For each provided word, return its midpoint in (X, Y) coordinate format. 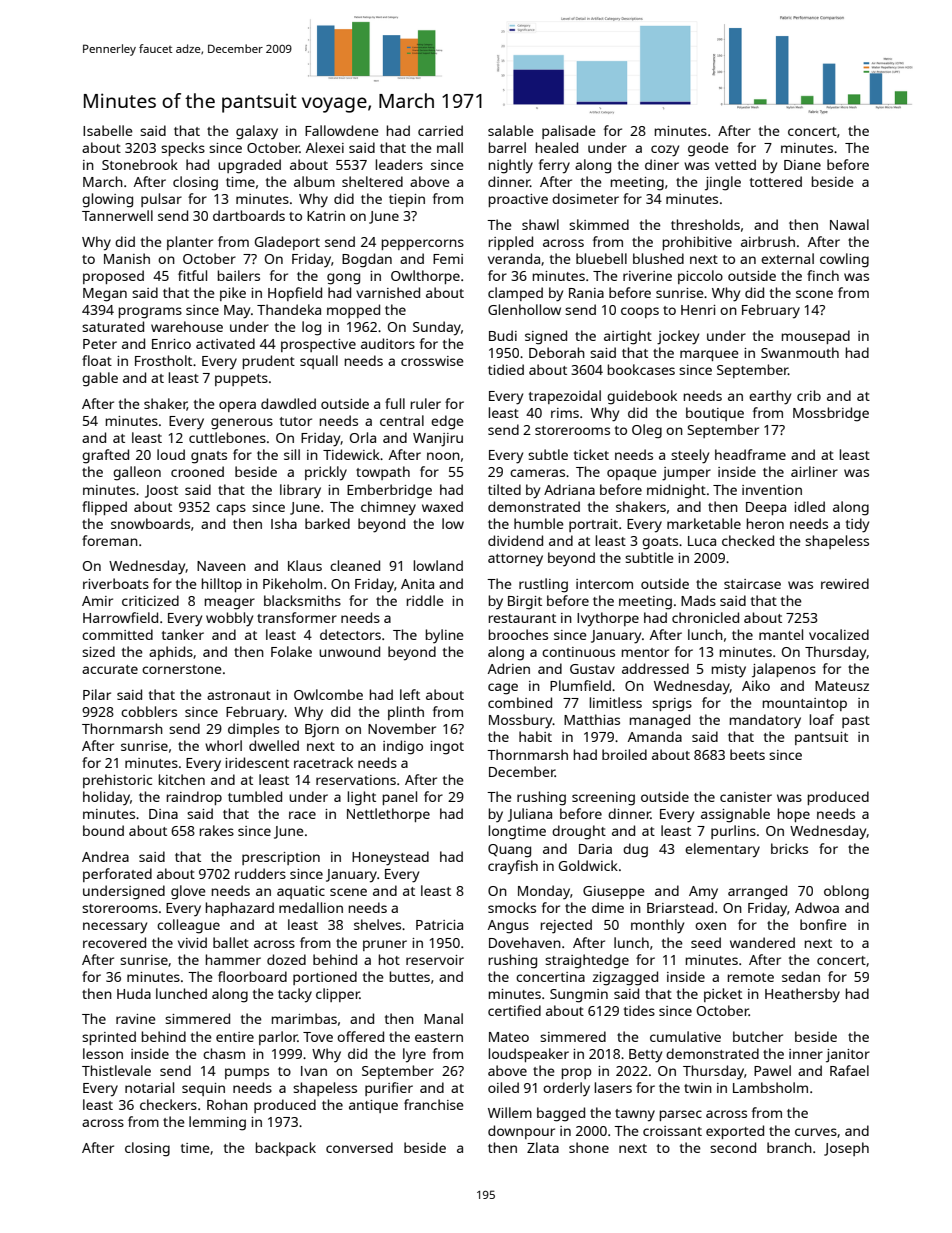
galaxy (257, 132)
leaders (399, 164)
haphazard (240, 909)
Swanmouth (800, 352)
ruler (426, 403)
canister (746, 797)
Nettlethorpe (388, 815)
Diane (802, 165)
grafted (105, 456)
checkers (168, 1104)
